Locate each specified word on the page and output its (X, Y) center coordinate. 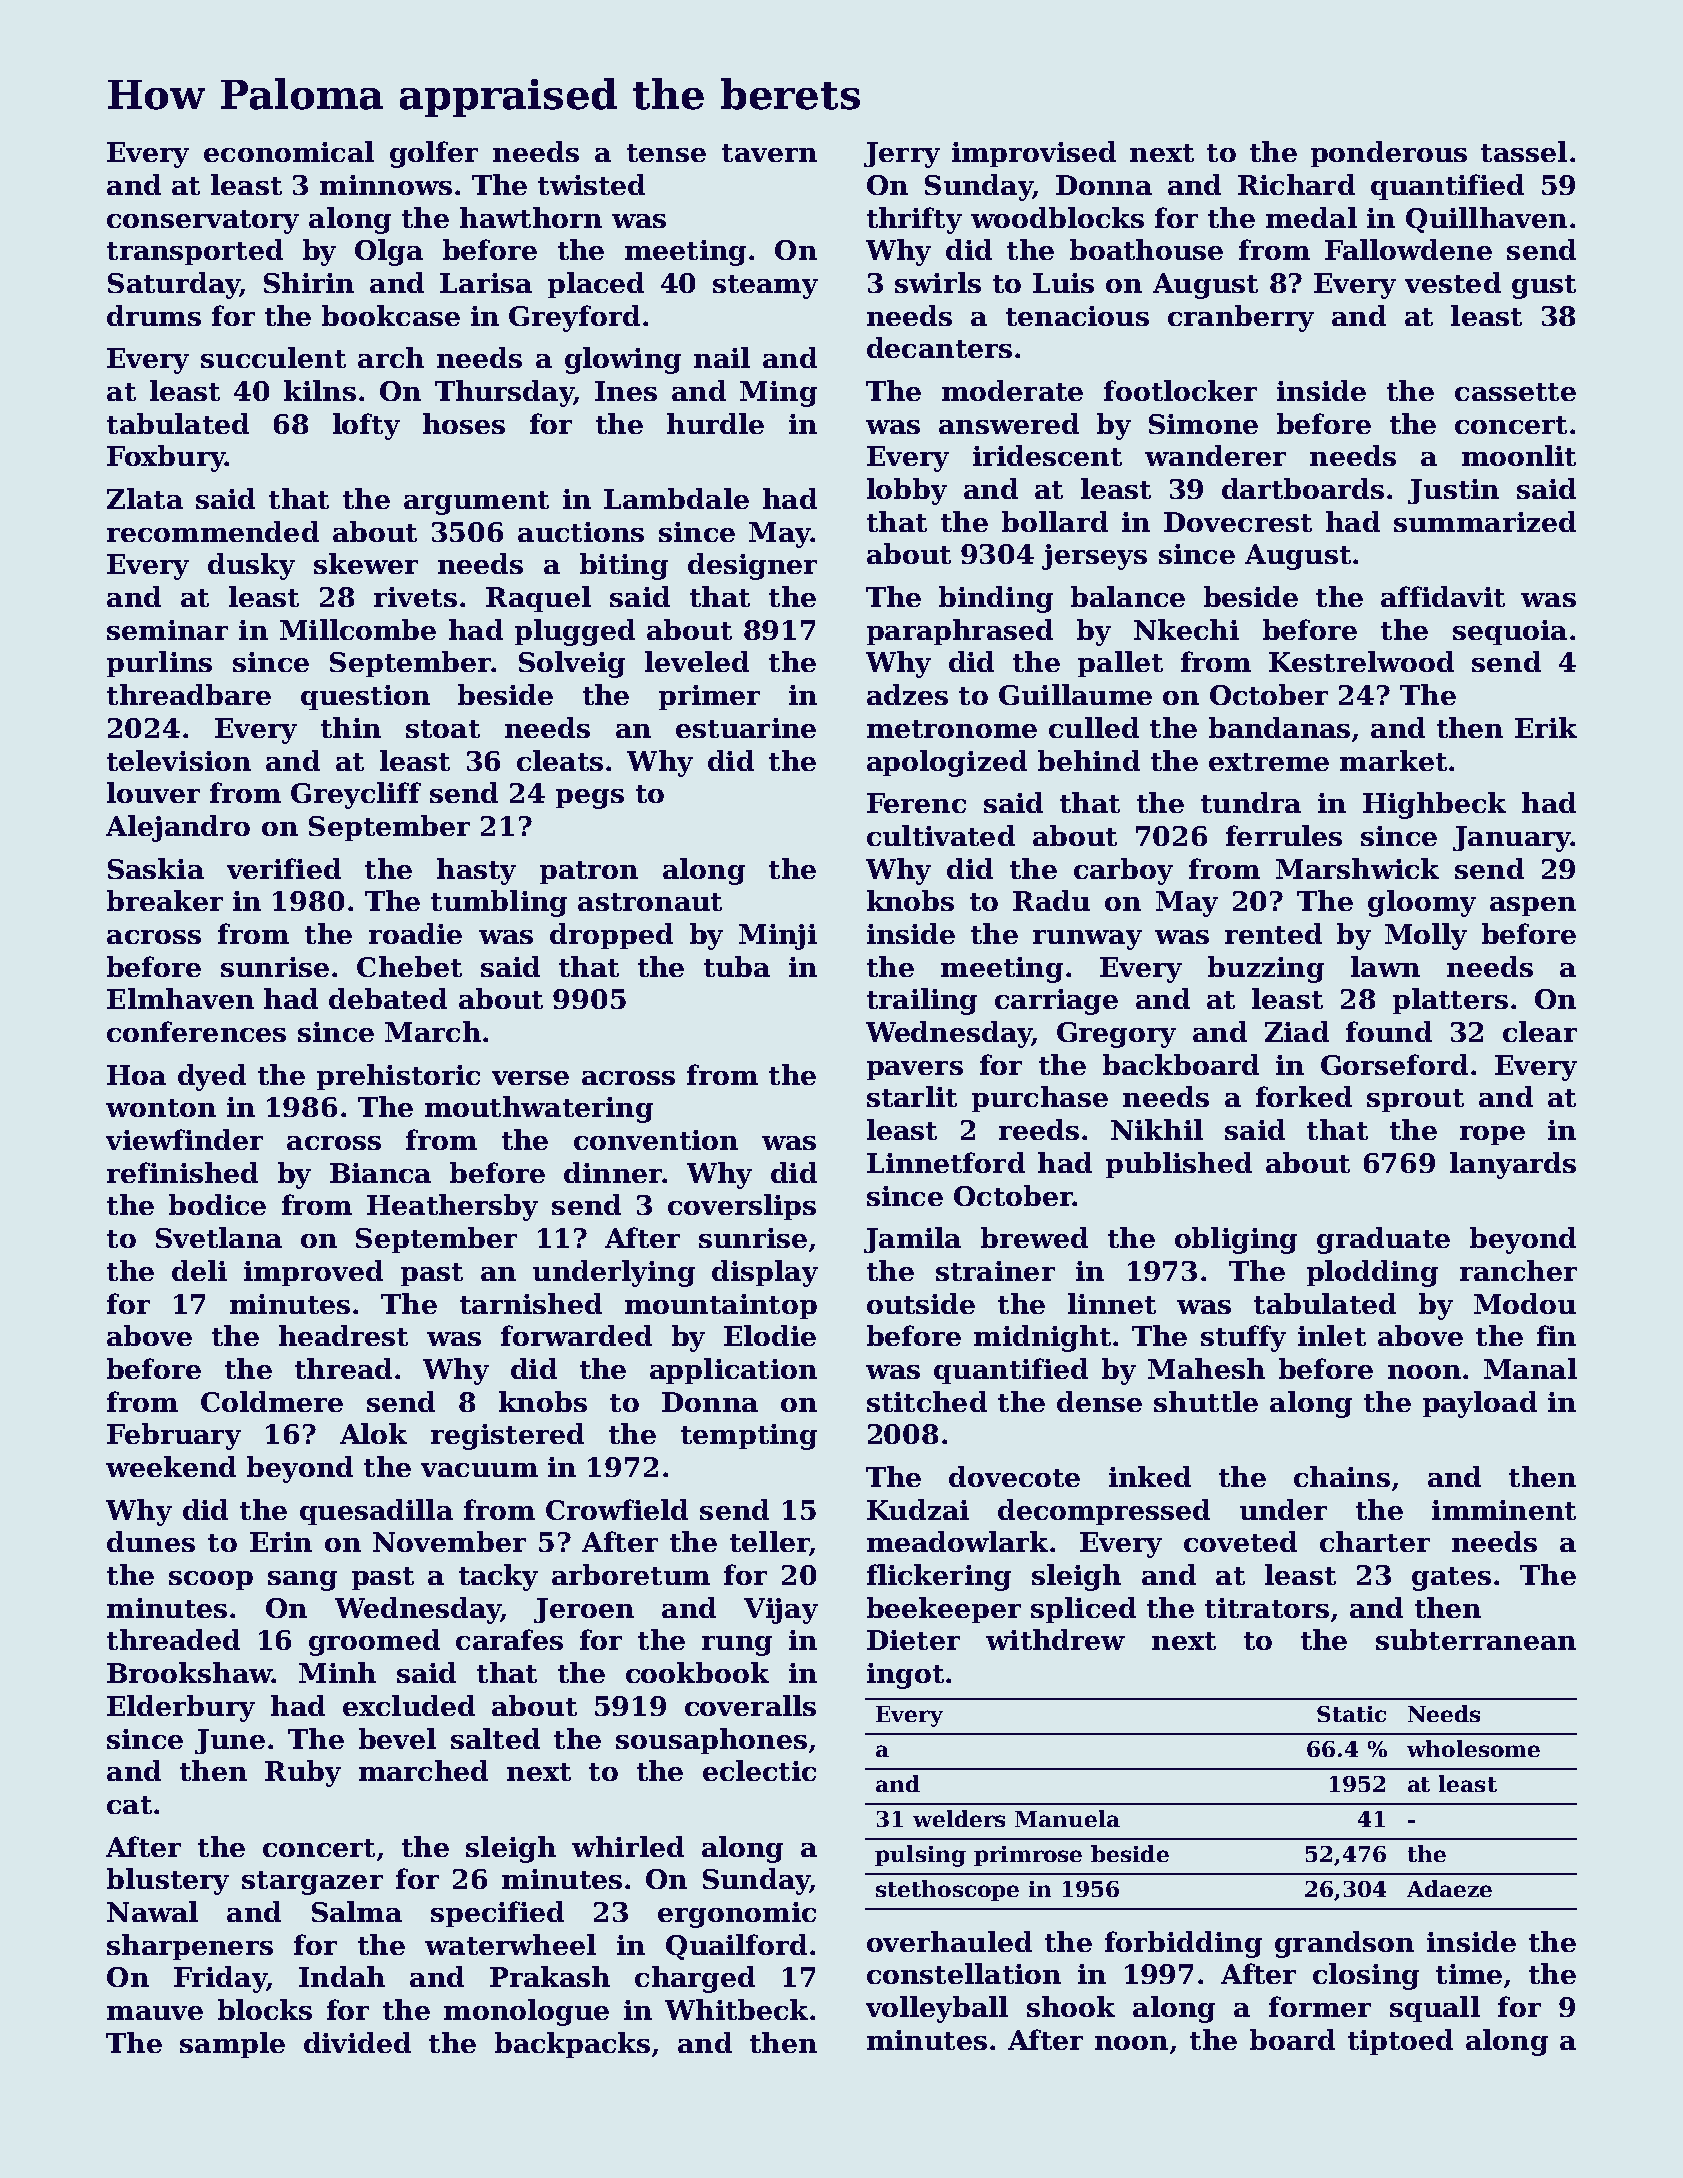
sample (232, 2045)
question (365, 697)
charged (695, 1979)
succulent (273, 357)
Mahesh (1206, 1368)
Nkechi (1186, 629)
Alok (373, 1433)
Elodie (770, 1335)
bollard (1055, 521)
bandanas (1279, 727)
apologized (947, 763)
